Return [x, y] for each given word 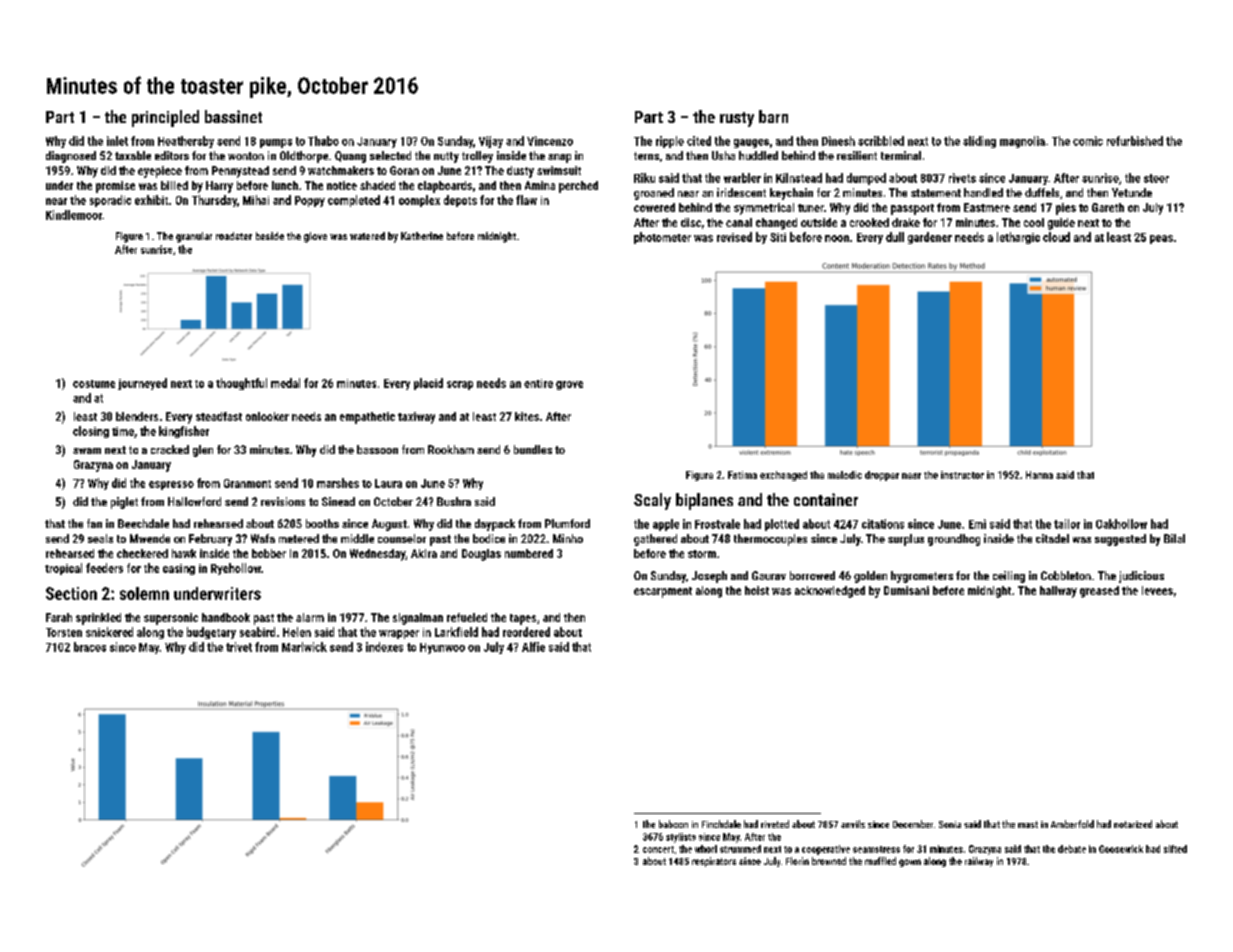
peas [1161, 239]
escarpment [663, 592]
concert [658, 849]
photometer [662, 238]
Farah [59, 617]
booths [322, 523]
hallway [1058, 592]
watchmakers [341, 170]
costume [94, 384]
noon [837, 238]
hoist [757, 590]
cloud [1056, 237]
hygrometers [922, 577]
